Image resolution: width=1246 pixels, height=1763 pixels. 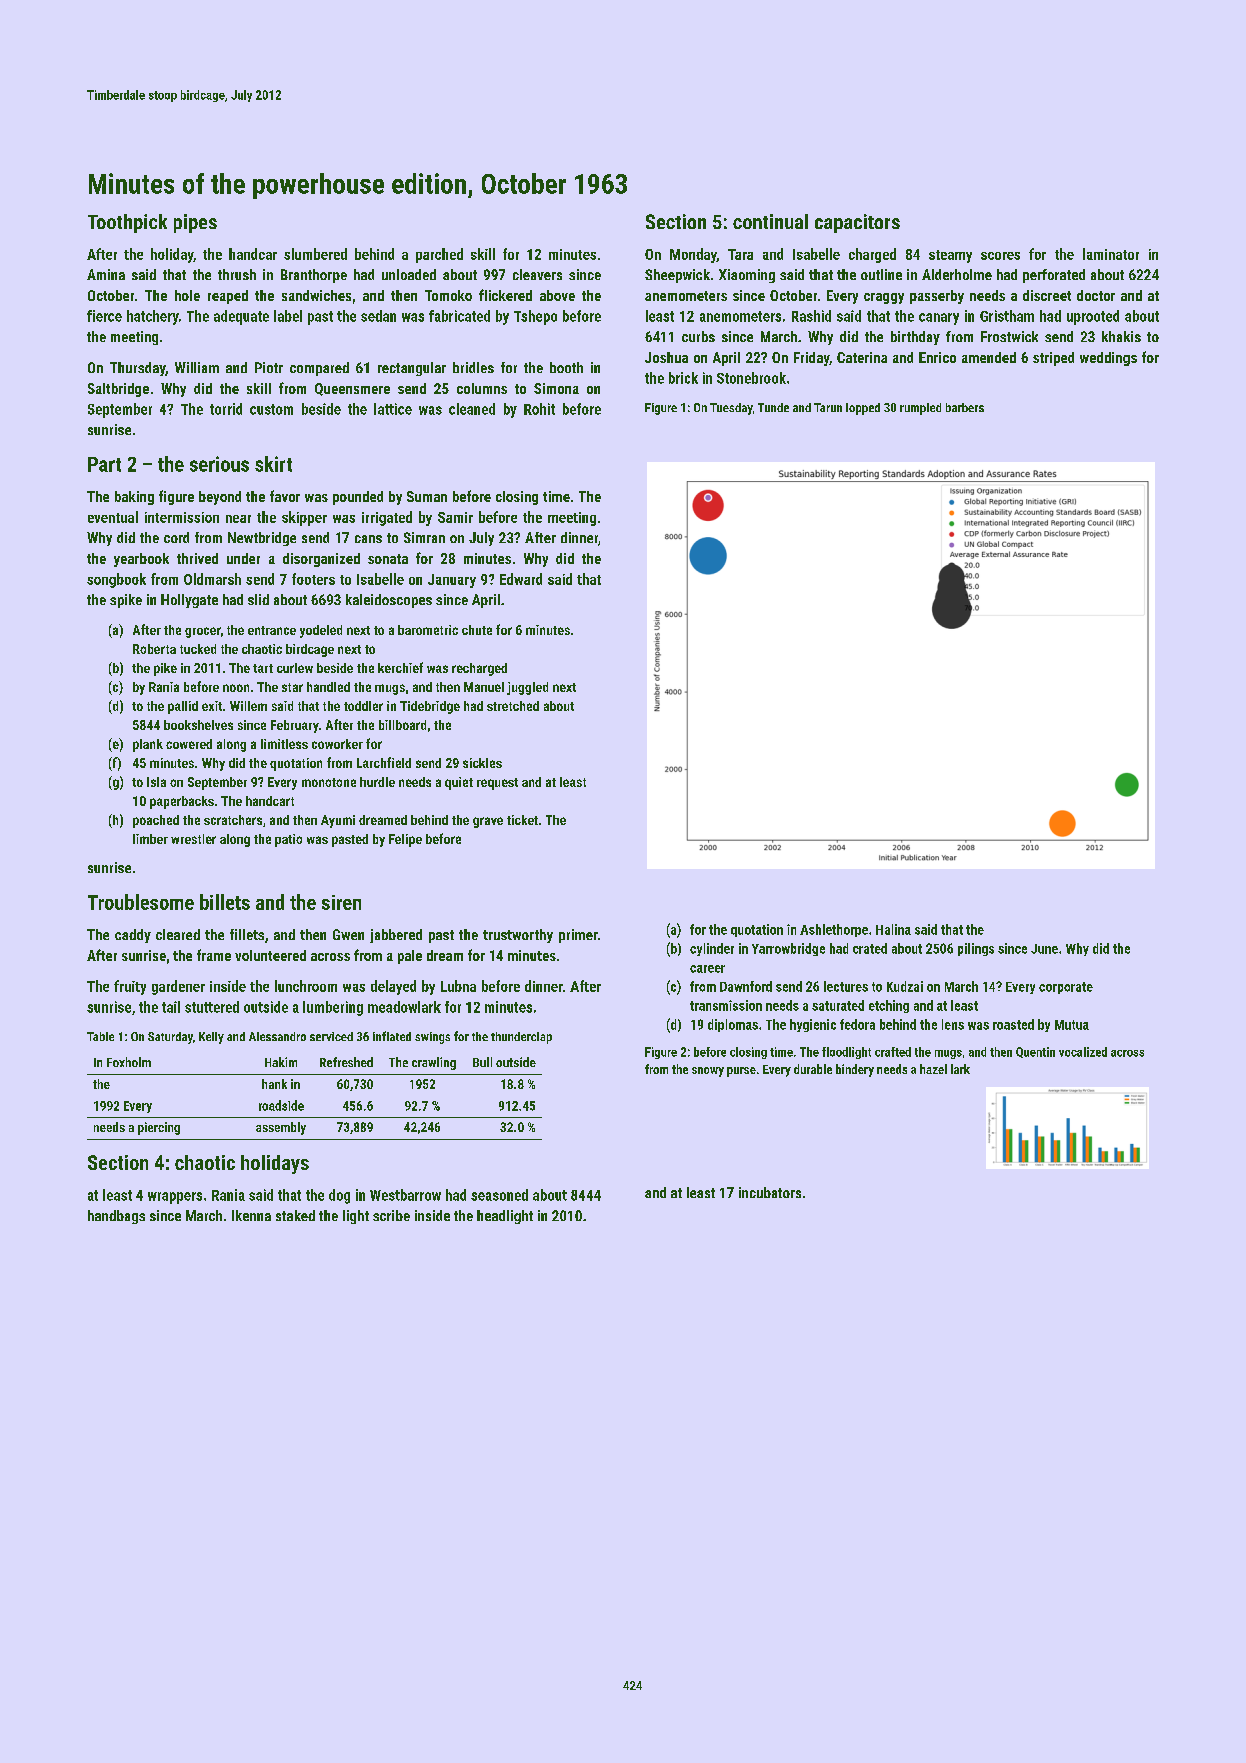 What do you see at coordinates (813, 1069) in the screenshot?
I see `durable` at bounding box center [813, 1069].
